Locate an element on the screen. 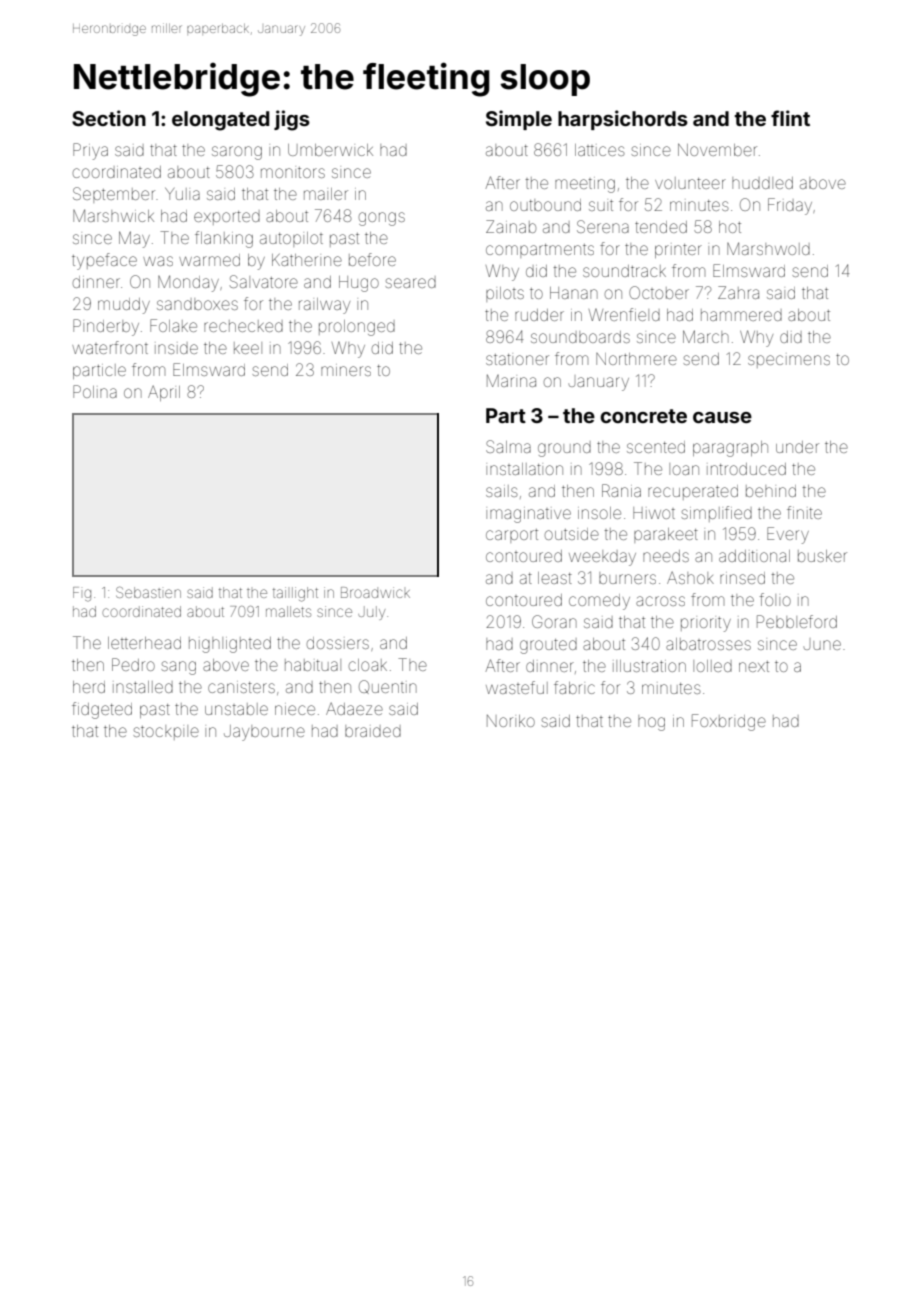 The image size is (924, 1314). stockpile is located at coordinates (166, 732).
